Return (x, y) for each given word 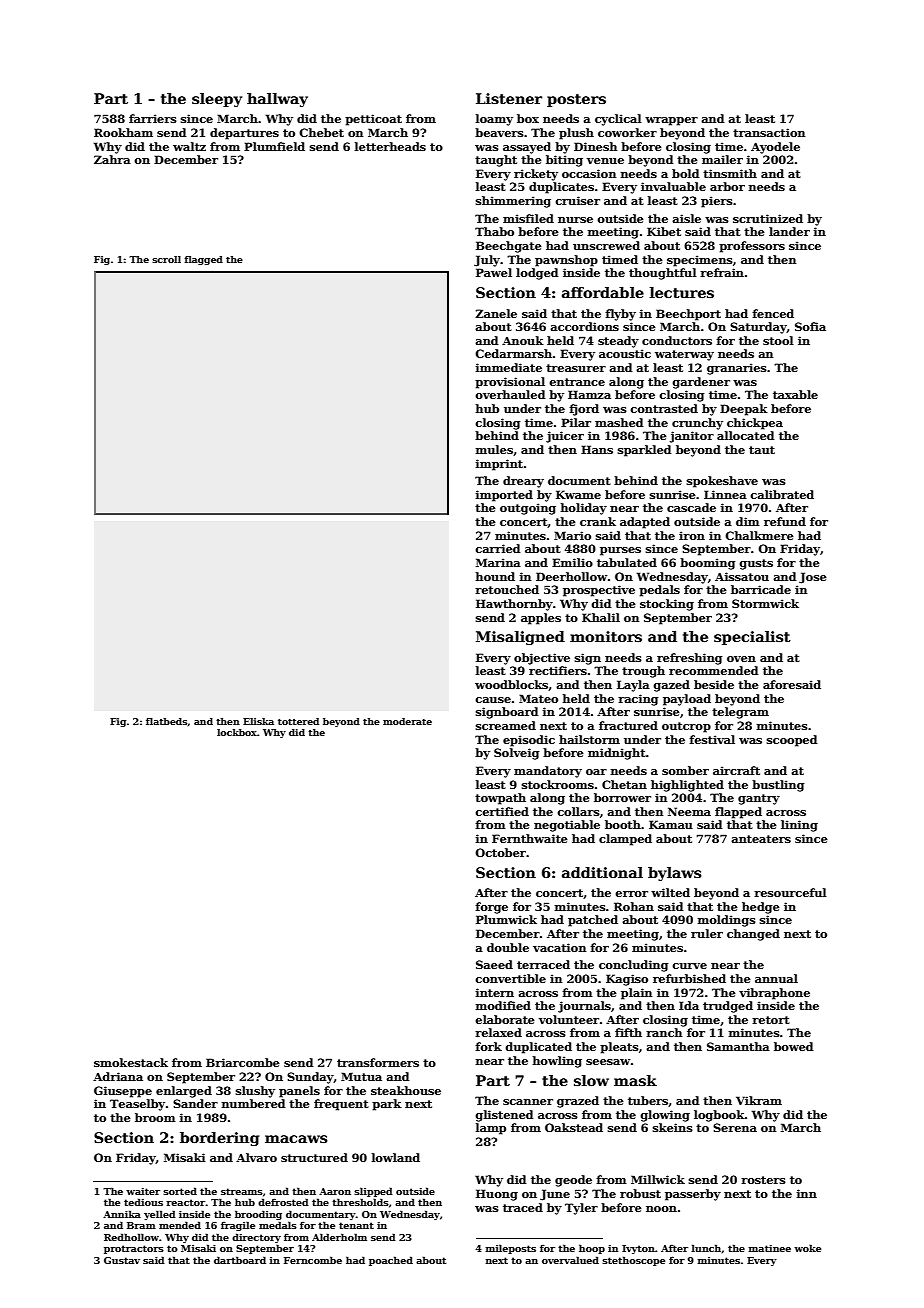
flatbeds (166, 721)
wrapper (671, 121)
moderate (407, 721)
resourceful (790, 892)
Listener (509, 98)
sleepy (217, 100)
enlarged (184, 1092)
